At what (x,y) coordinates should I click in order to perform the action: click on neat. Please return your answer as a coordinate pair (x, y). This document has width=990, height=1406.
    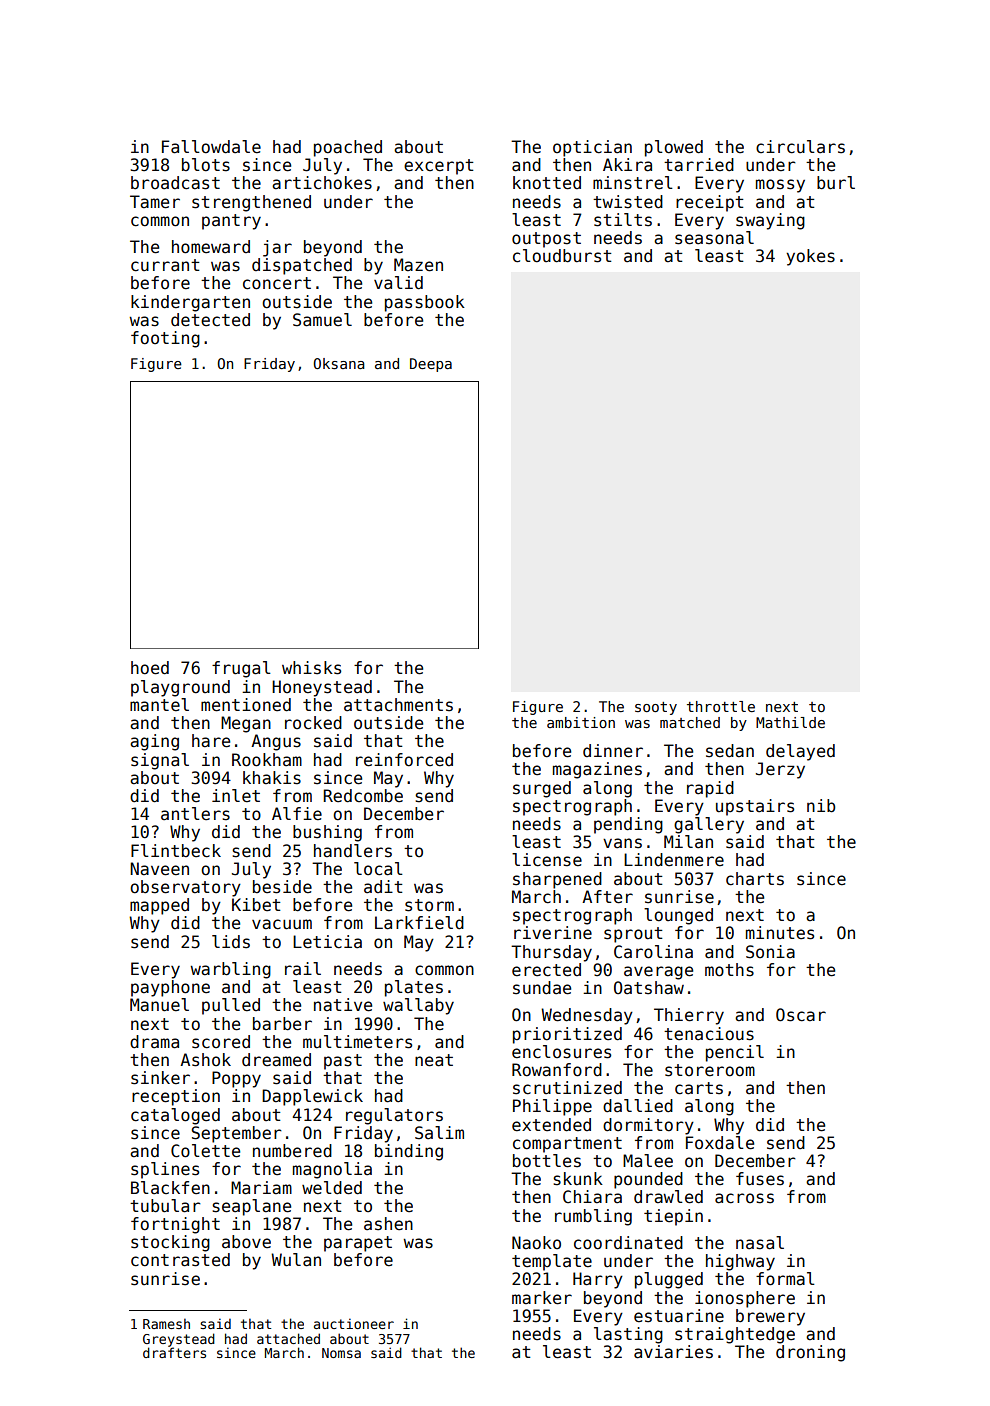
    Looking at the image, I should click on (434, 1060).
